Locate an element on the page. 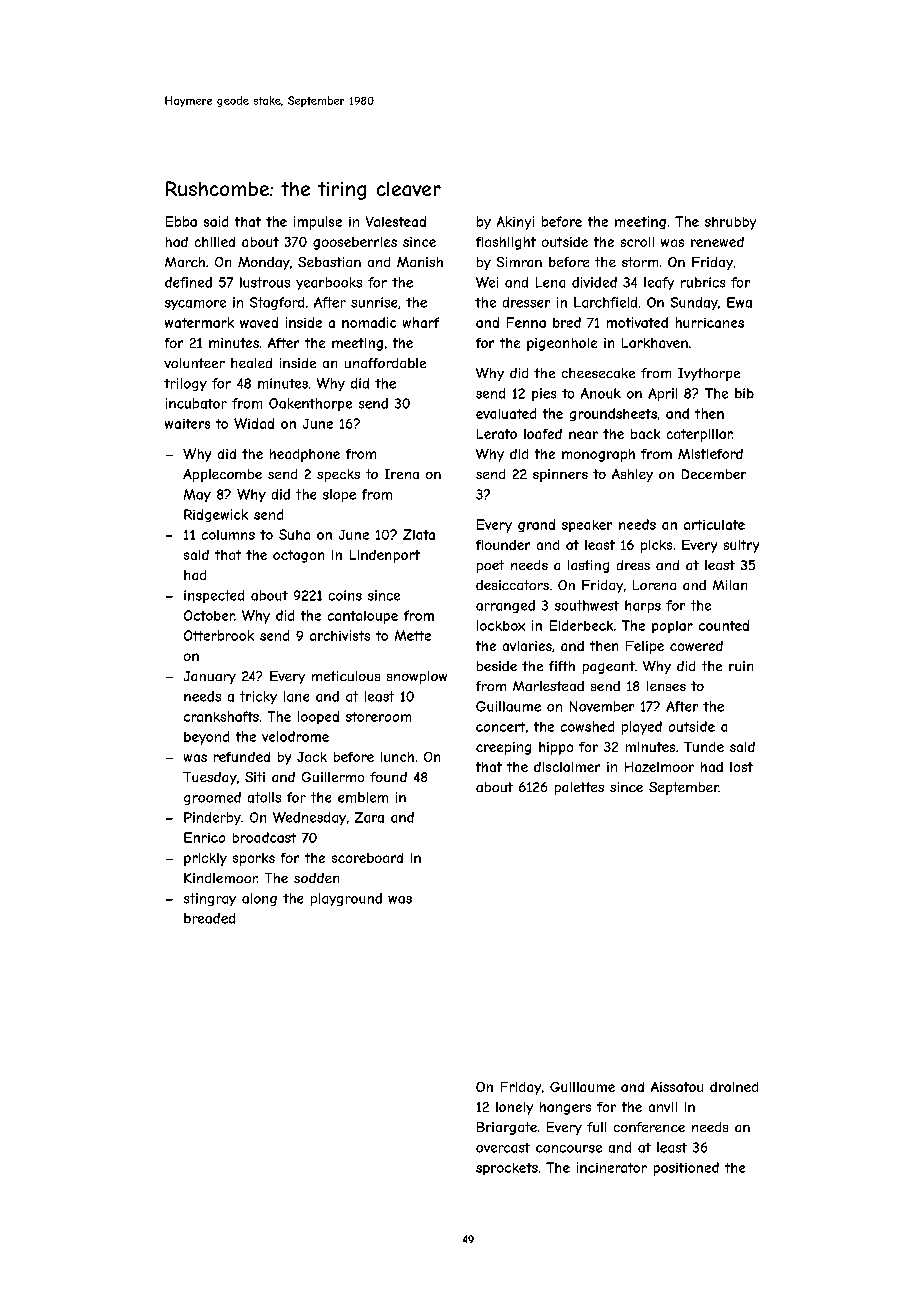  Monday is located at coordinates (264, 263).
